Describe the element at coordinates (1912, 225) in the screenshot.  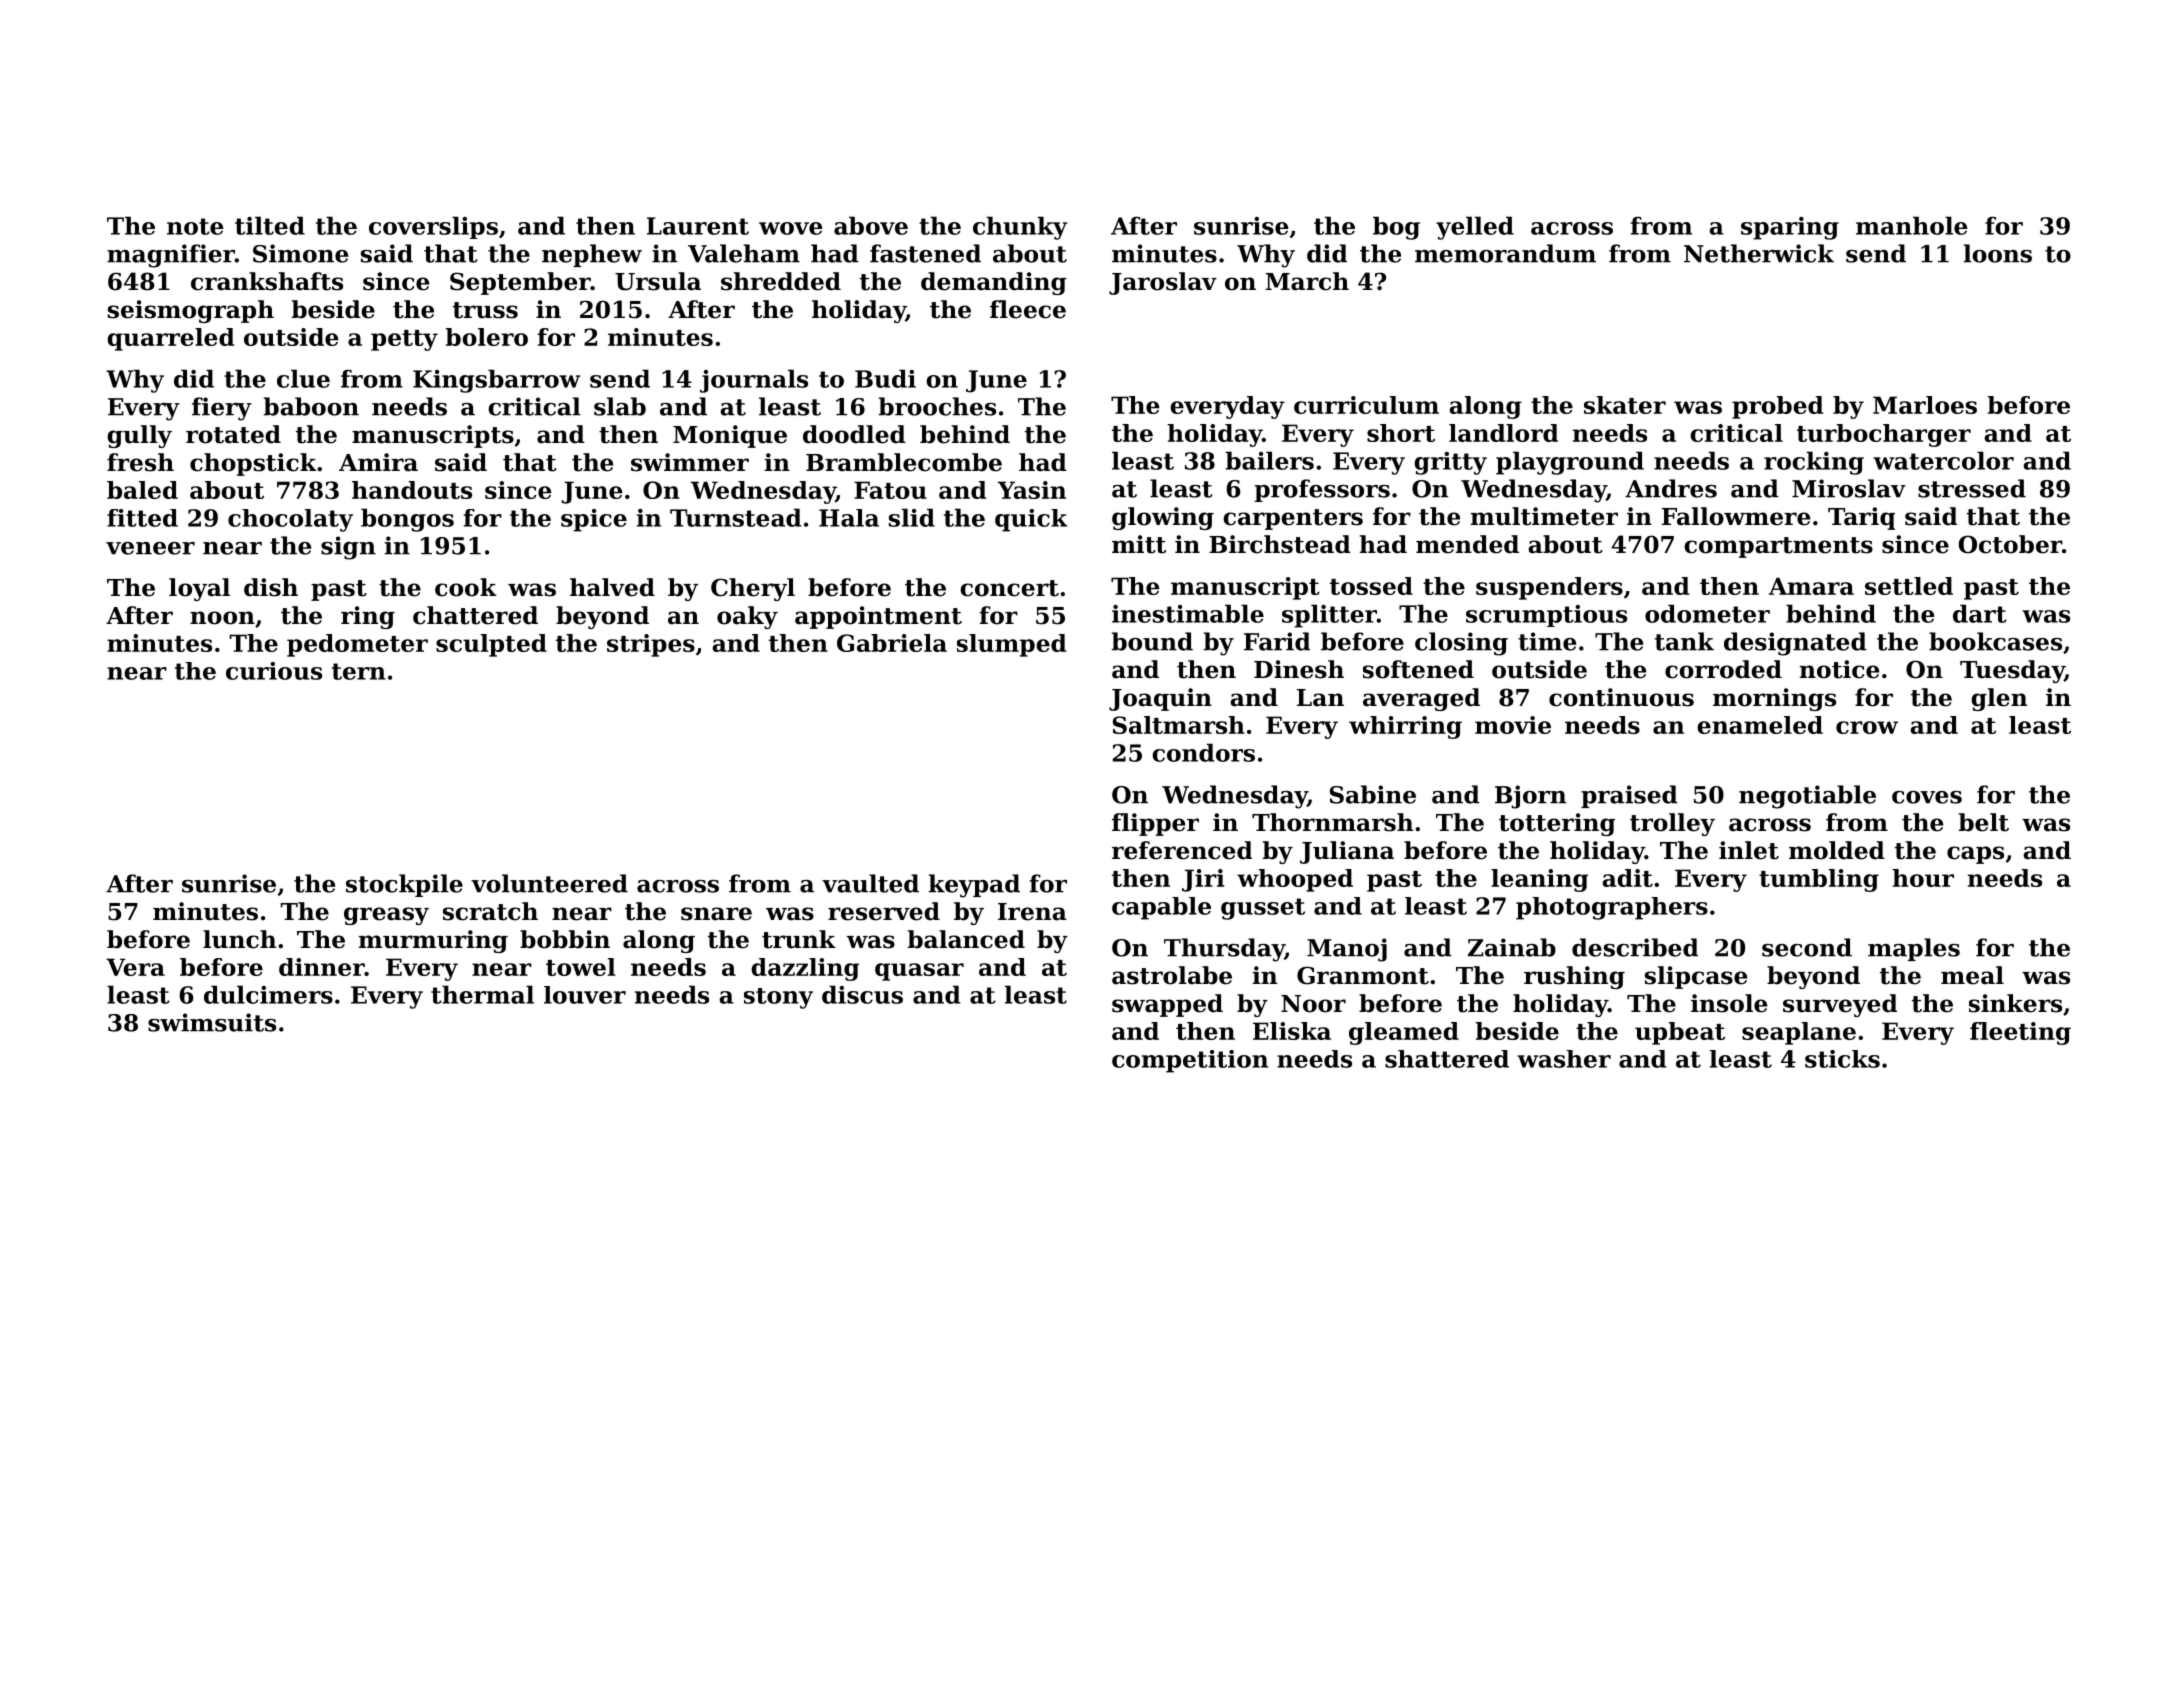
I see `manhole` at that location.
